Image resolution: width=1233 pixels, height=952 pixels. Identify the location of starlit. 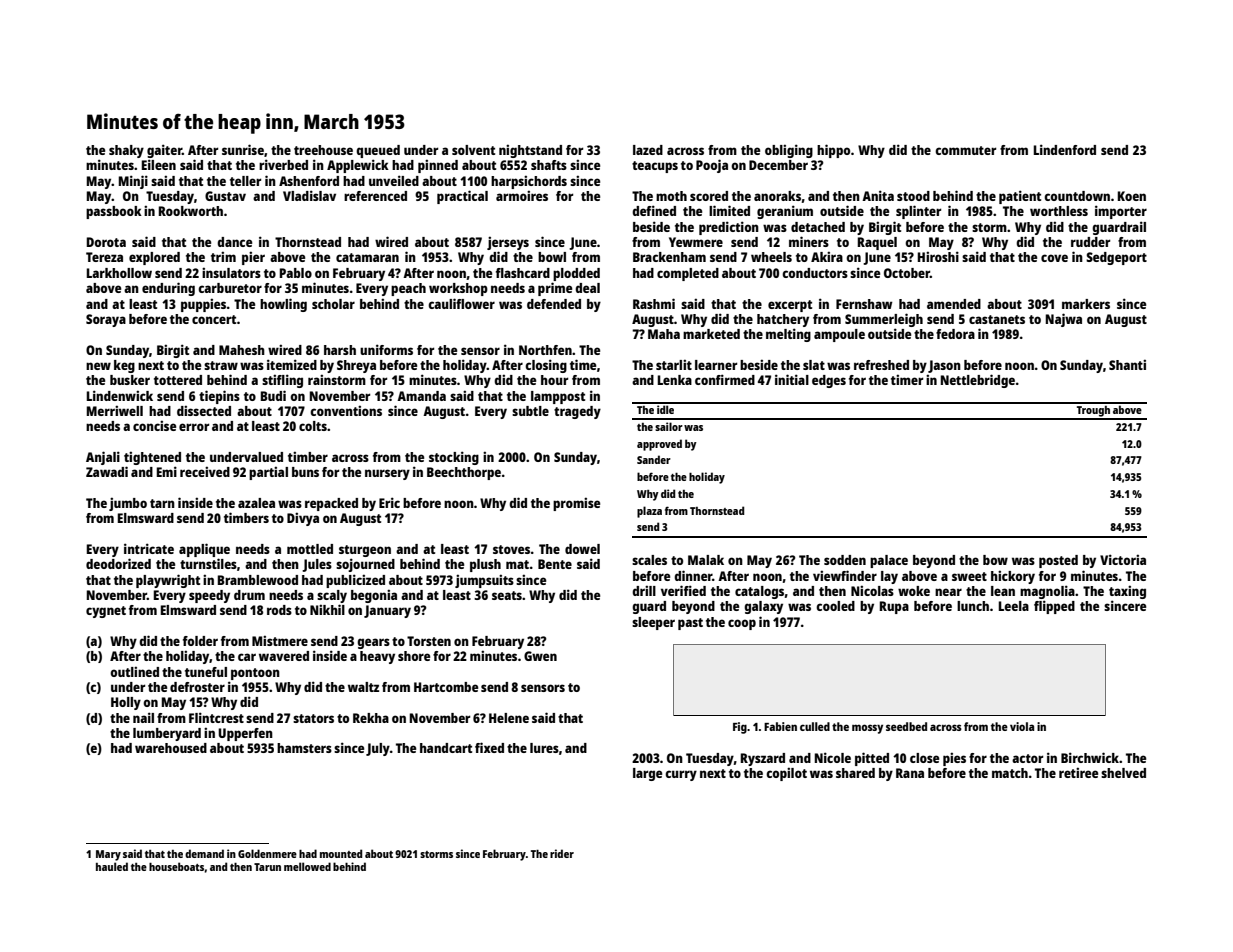
(674, 364).
